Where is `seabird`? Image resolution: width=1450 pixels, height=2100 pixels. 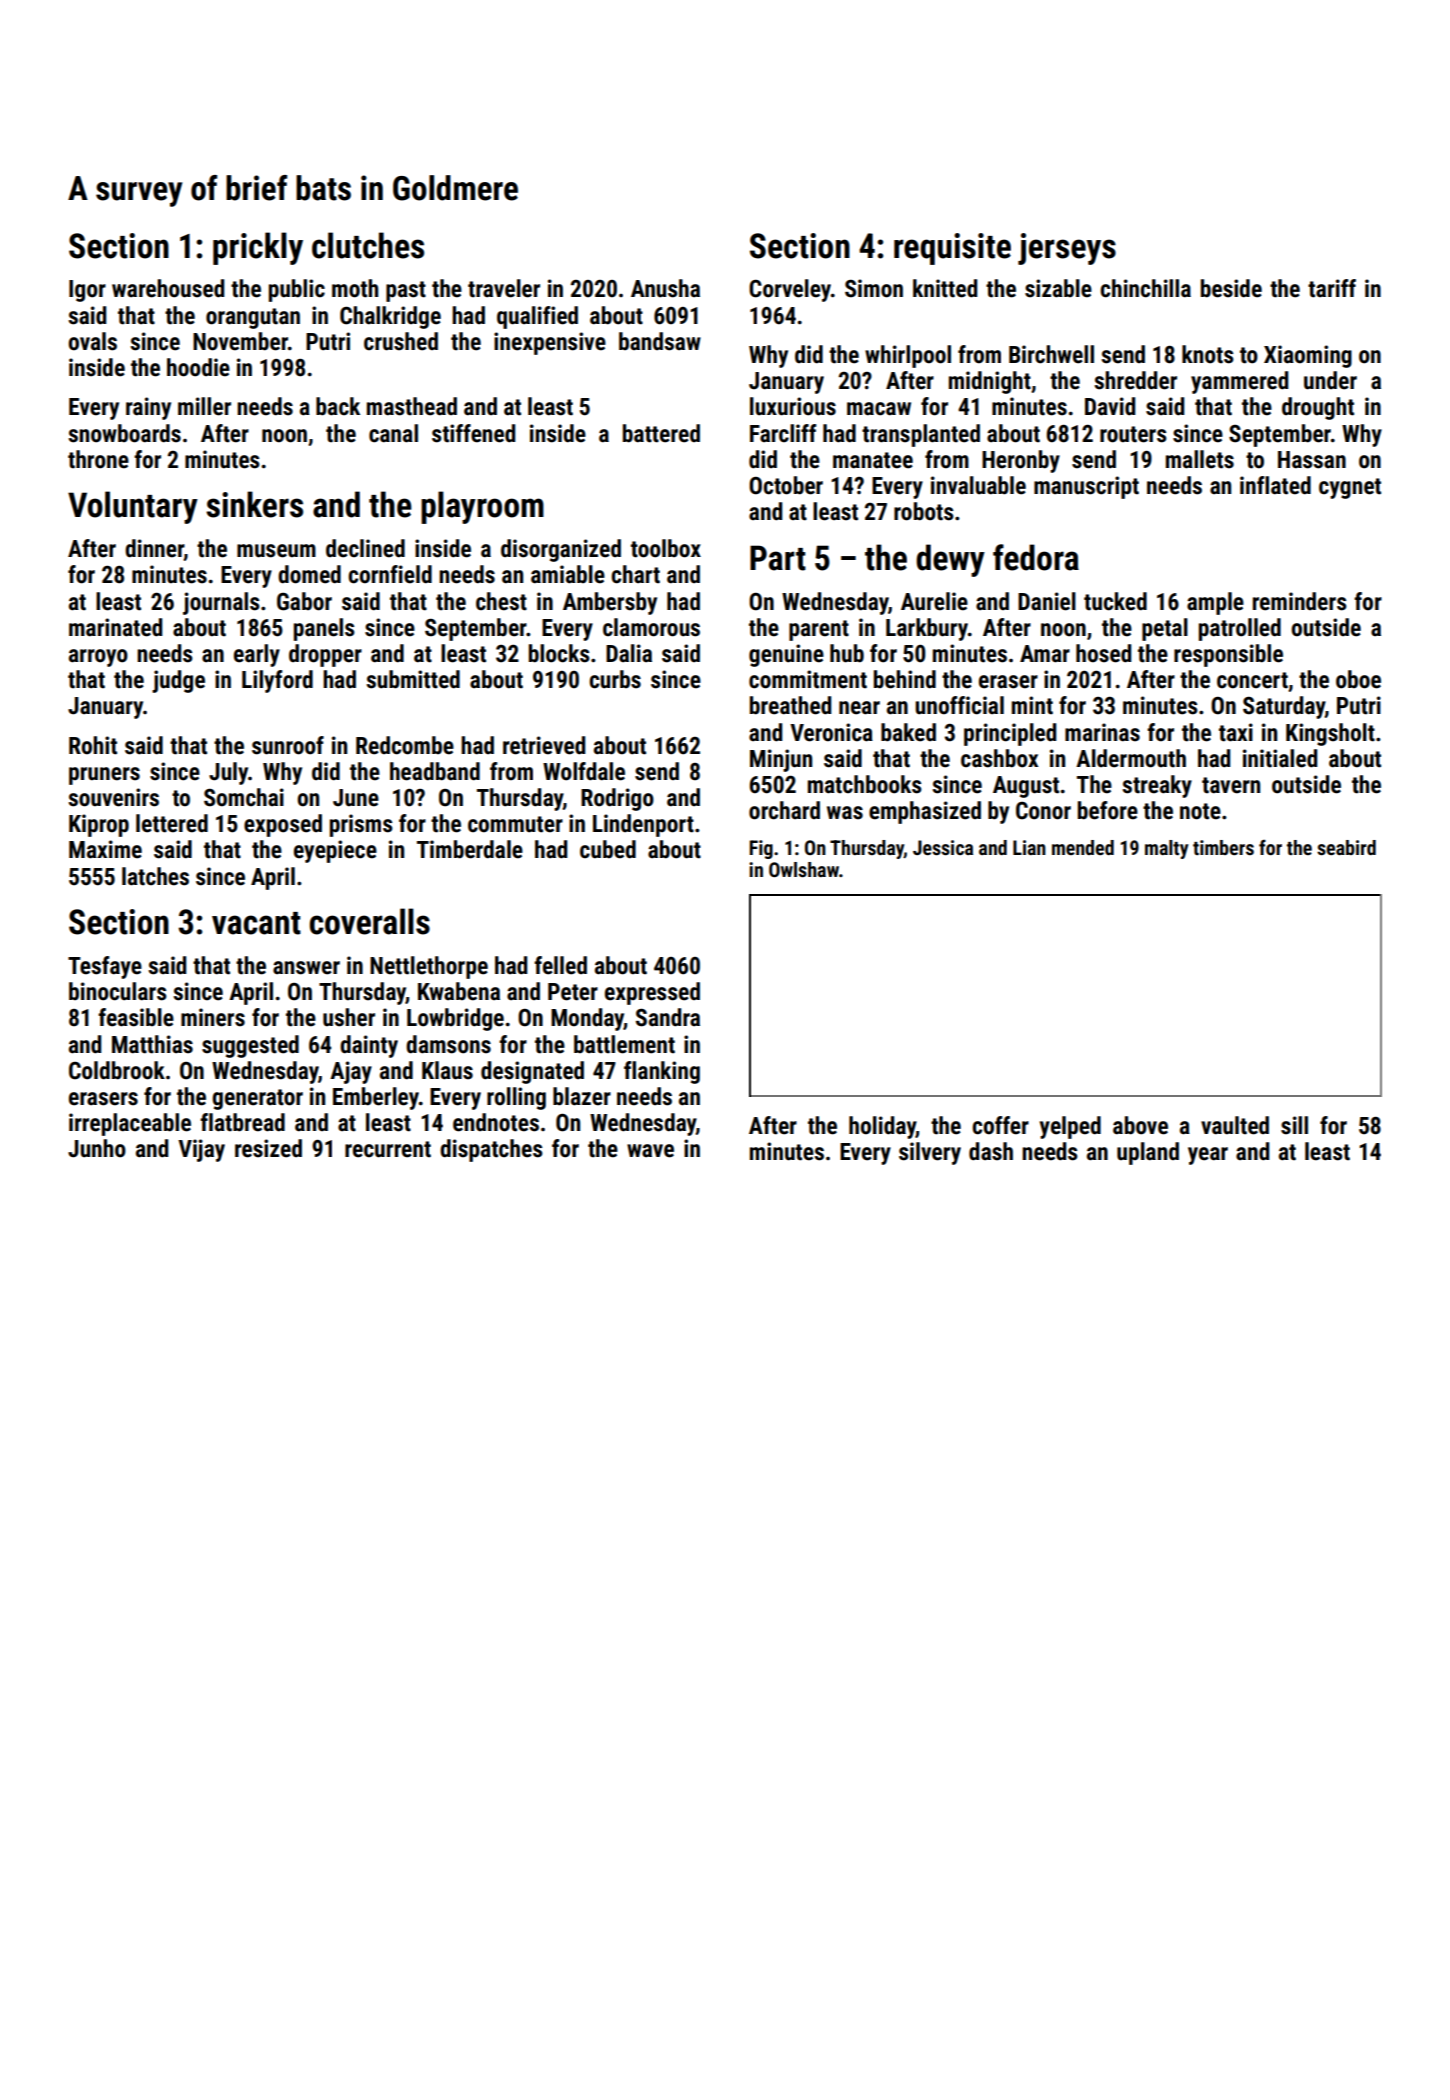
seabird is located at coordinates (1346, 847).
